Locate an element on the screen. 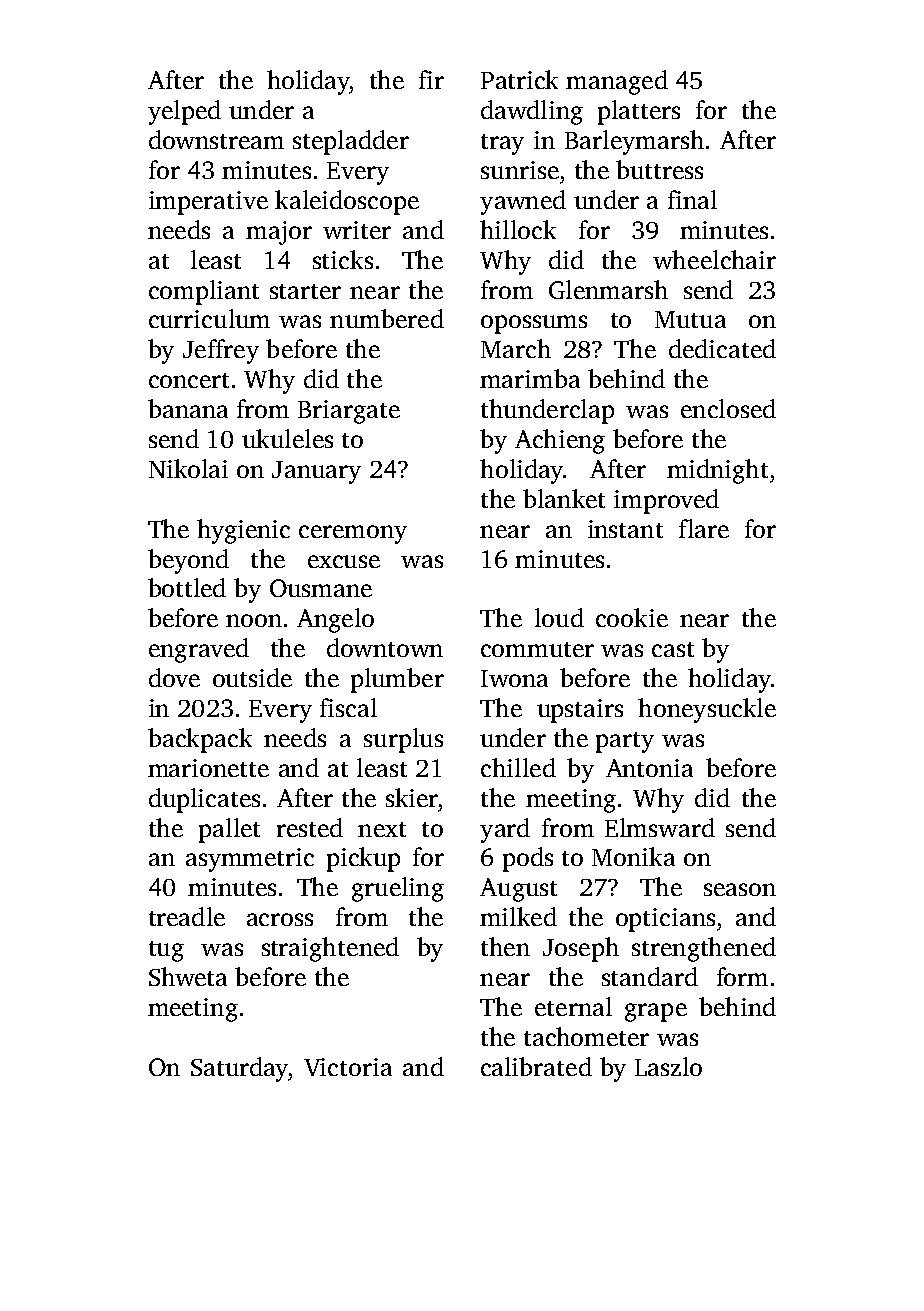 The height and width of the screenshot is (1311, 924). Jeffrey is located at coordinates (221, 351).
